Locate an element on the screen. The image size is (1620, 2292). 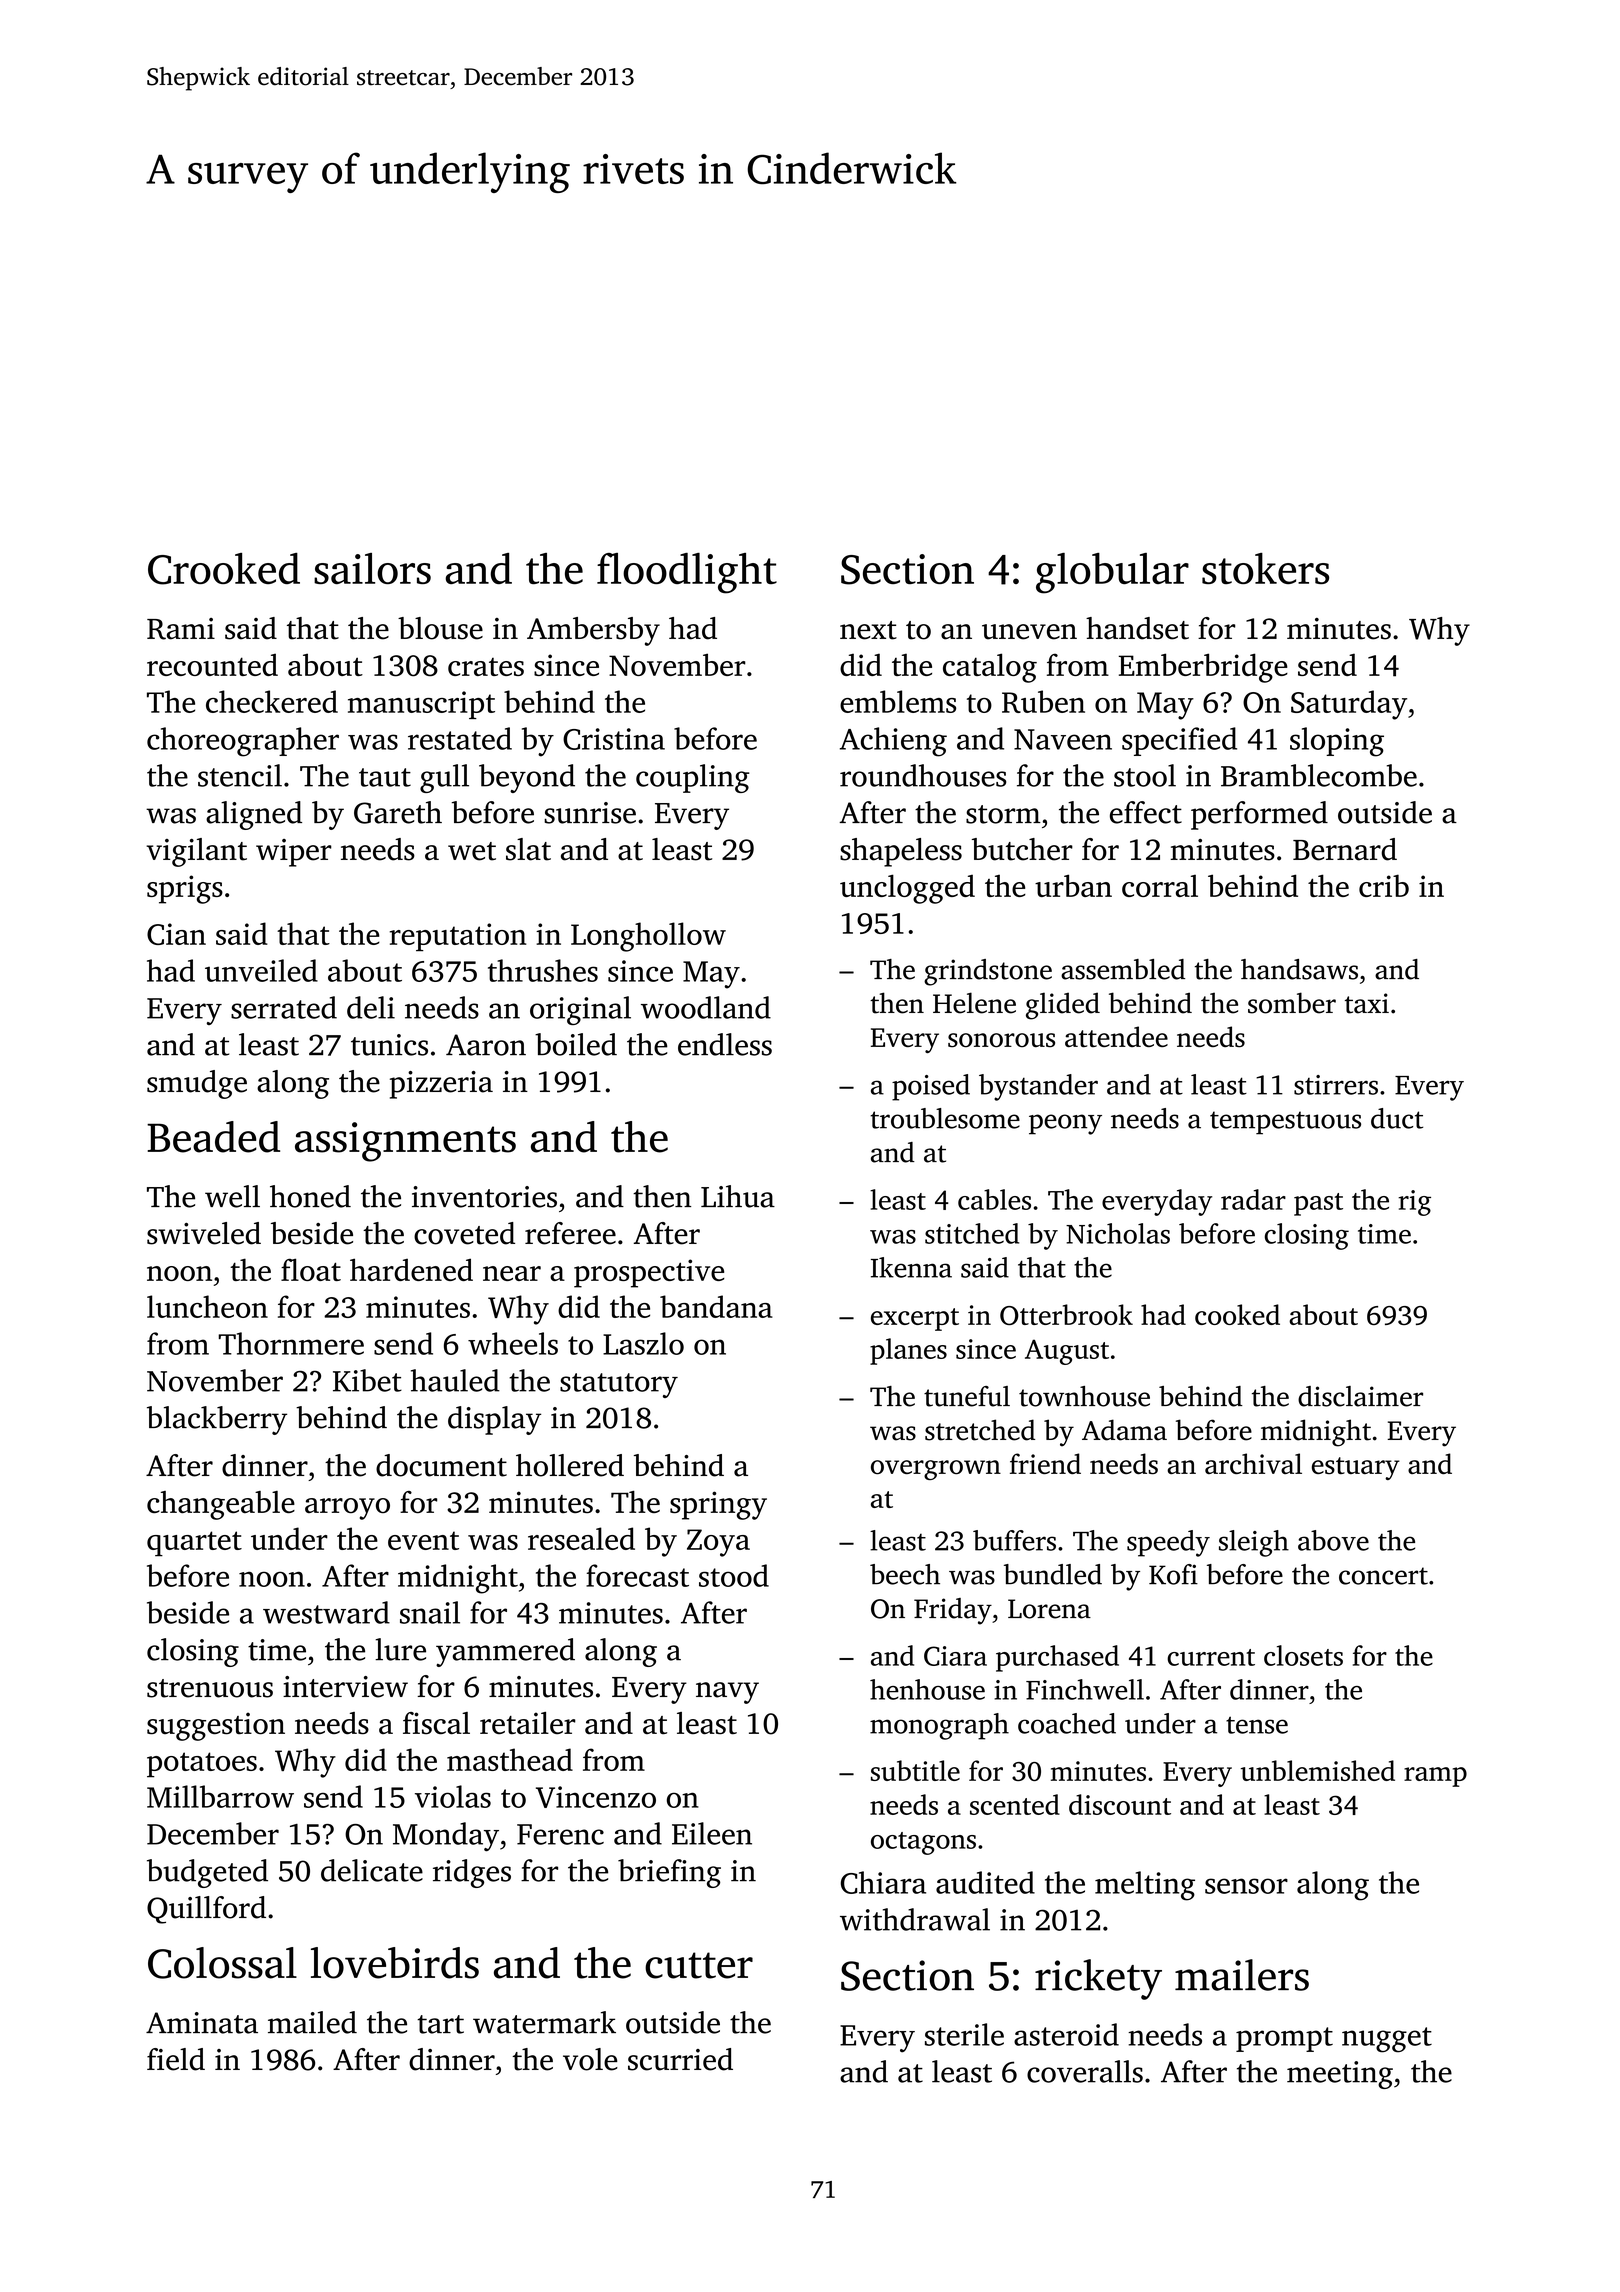
sailors is located at coordinates (372, 568).
